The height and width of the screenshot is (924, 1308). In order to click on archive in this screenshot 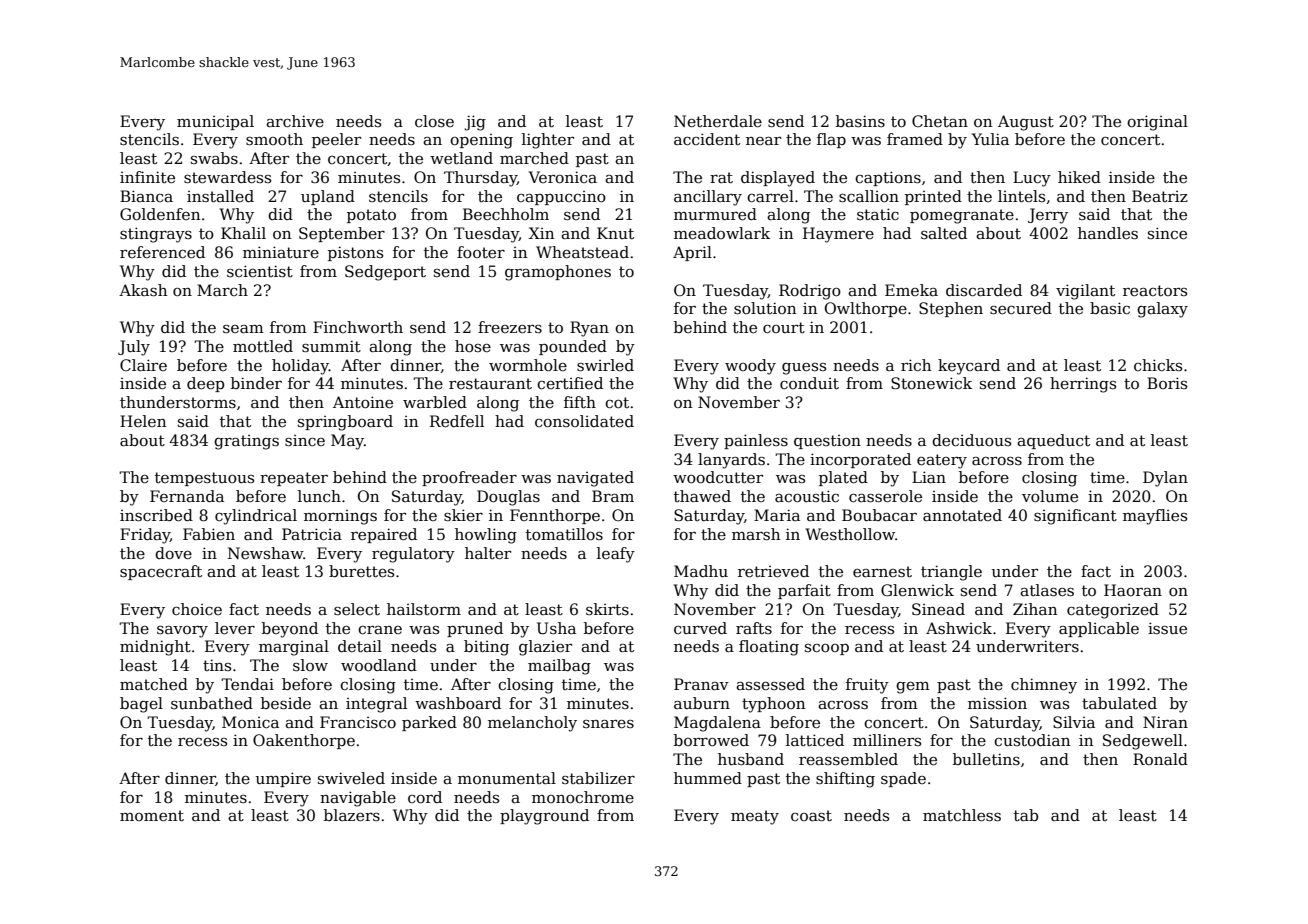, I will do `click(295, 121)`.
